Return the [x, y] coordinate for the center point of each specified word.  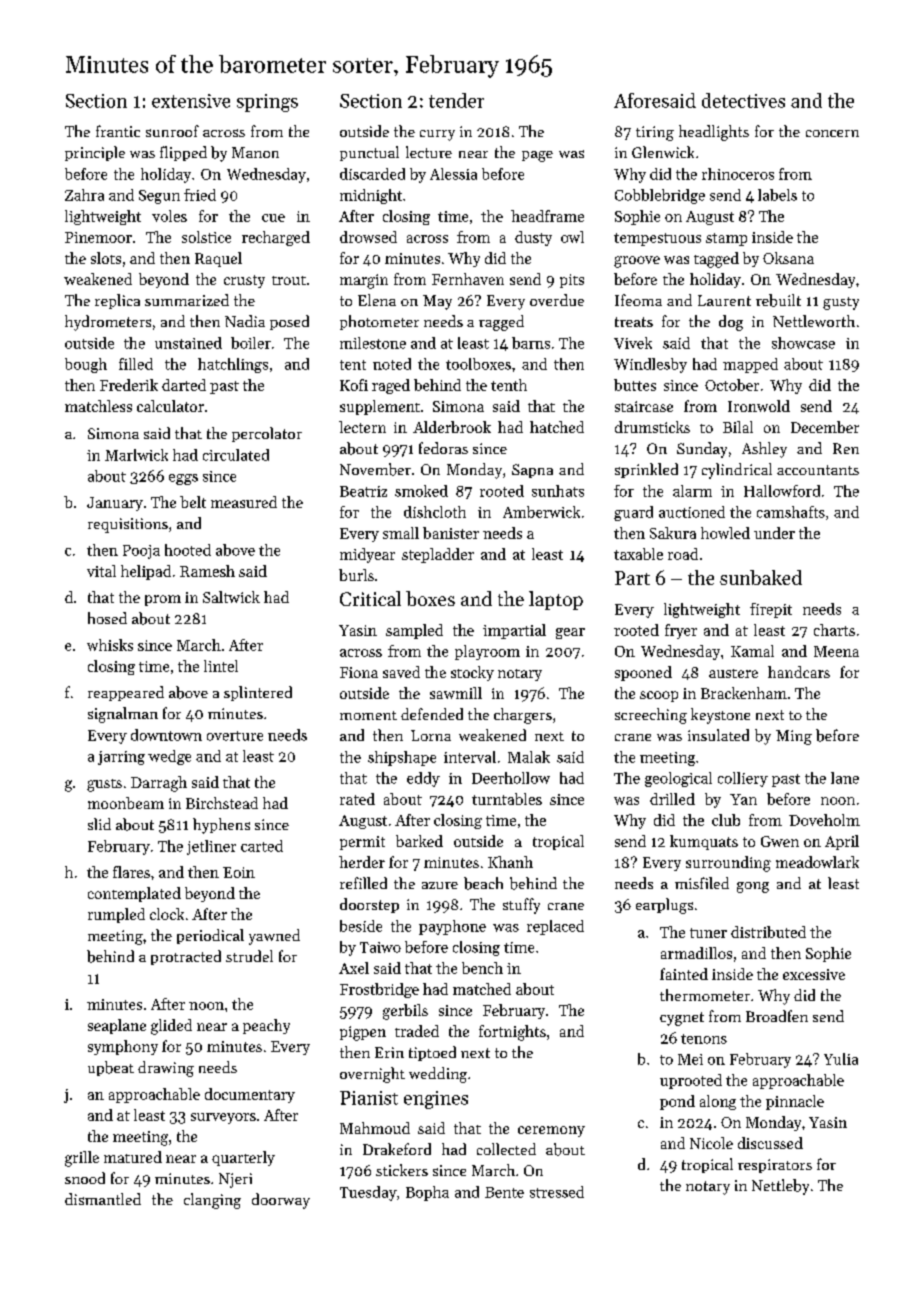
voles [169, 216]
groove [637, 262]
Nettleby [780, 1187]
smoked [421, 491]
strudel [249, 956]
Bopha [427, 1193]
